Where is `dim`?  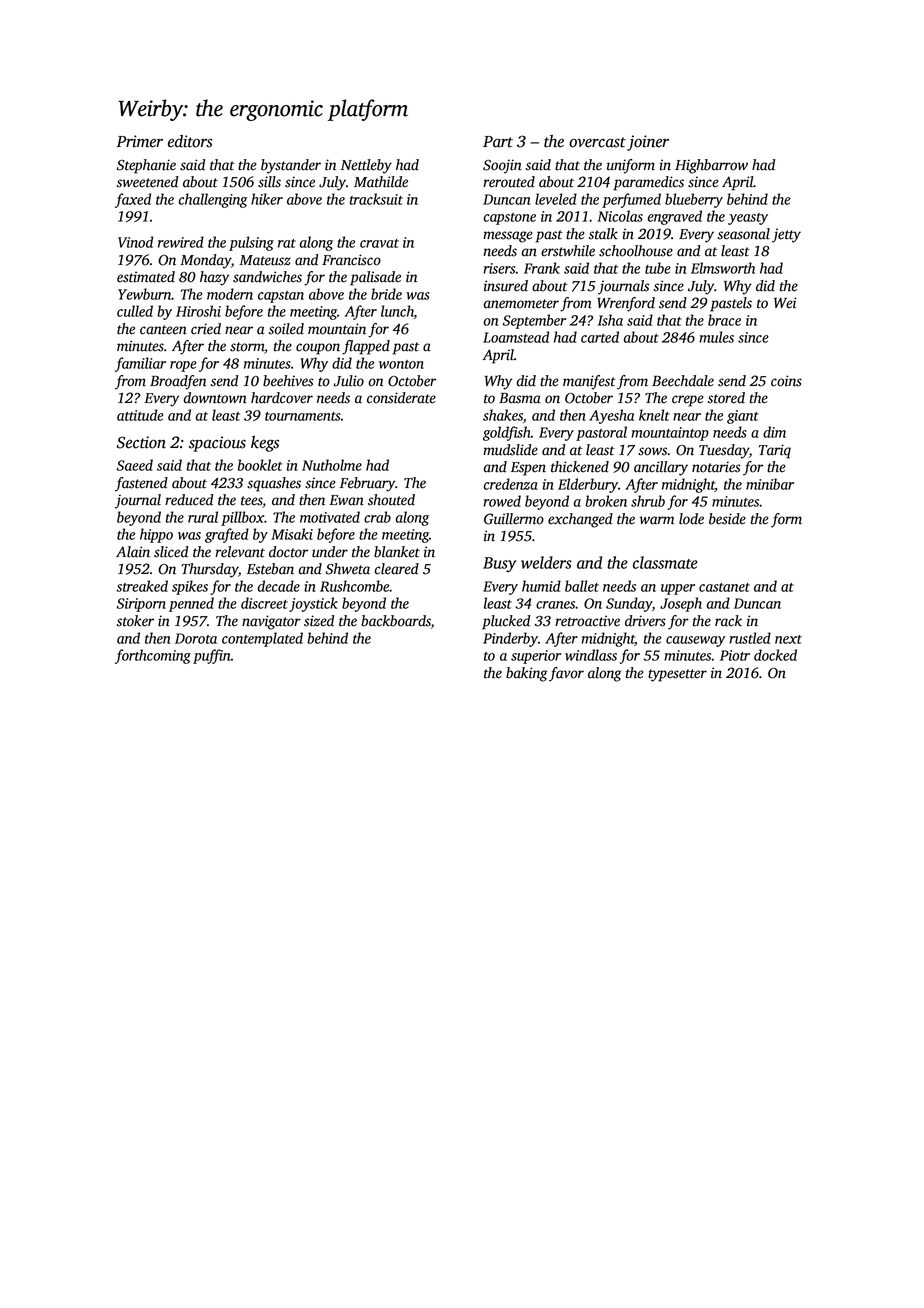
dim is located at coordinates (774, 432).
